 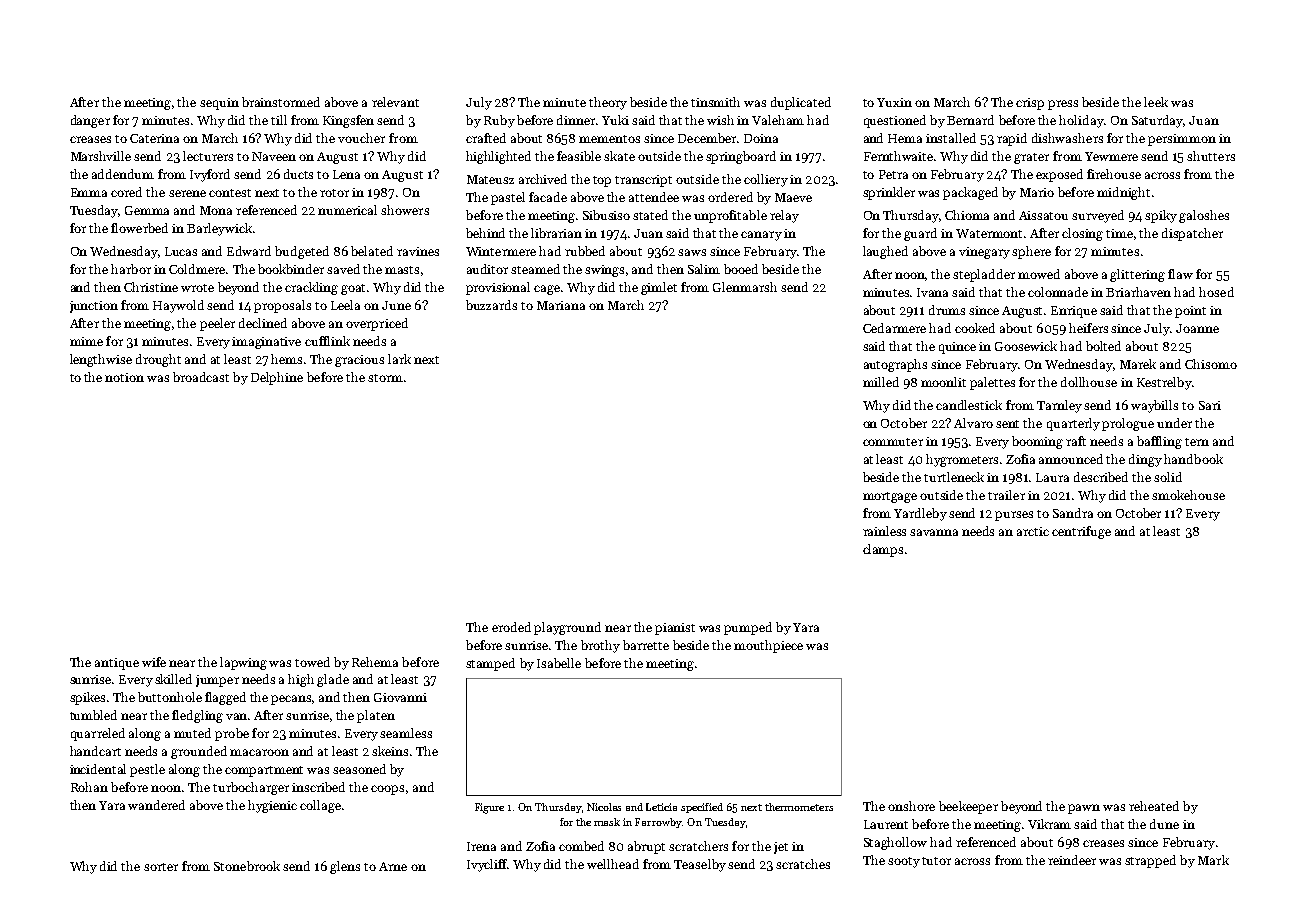 I want to click on Doina, so click(x=761, y=138).
